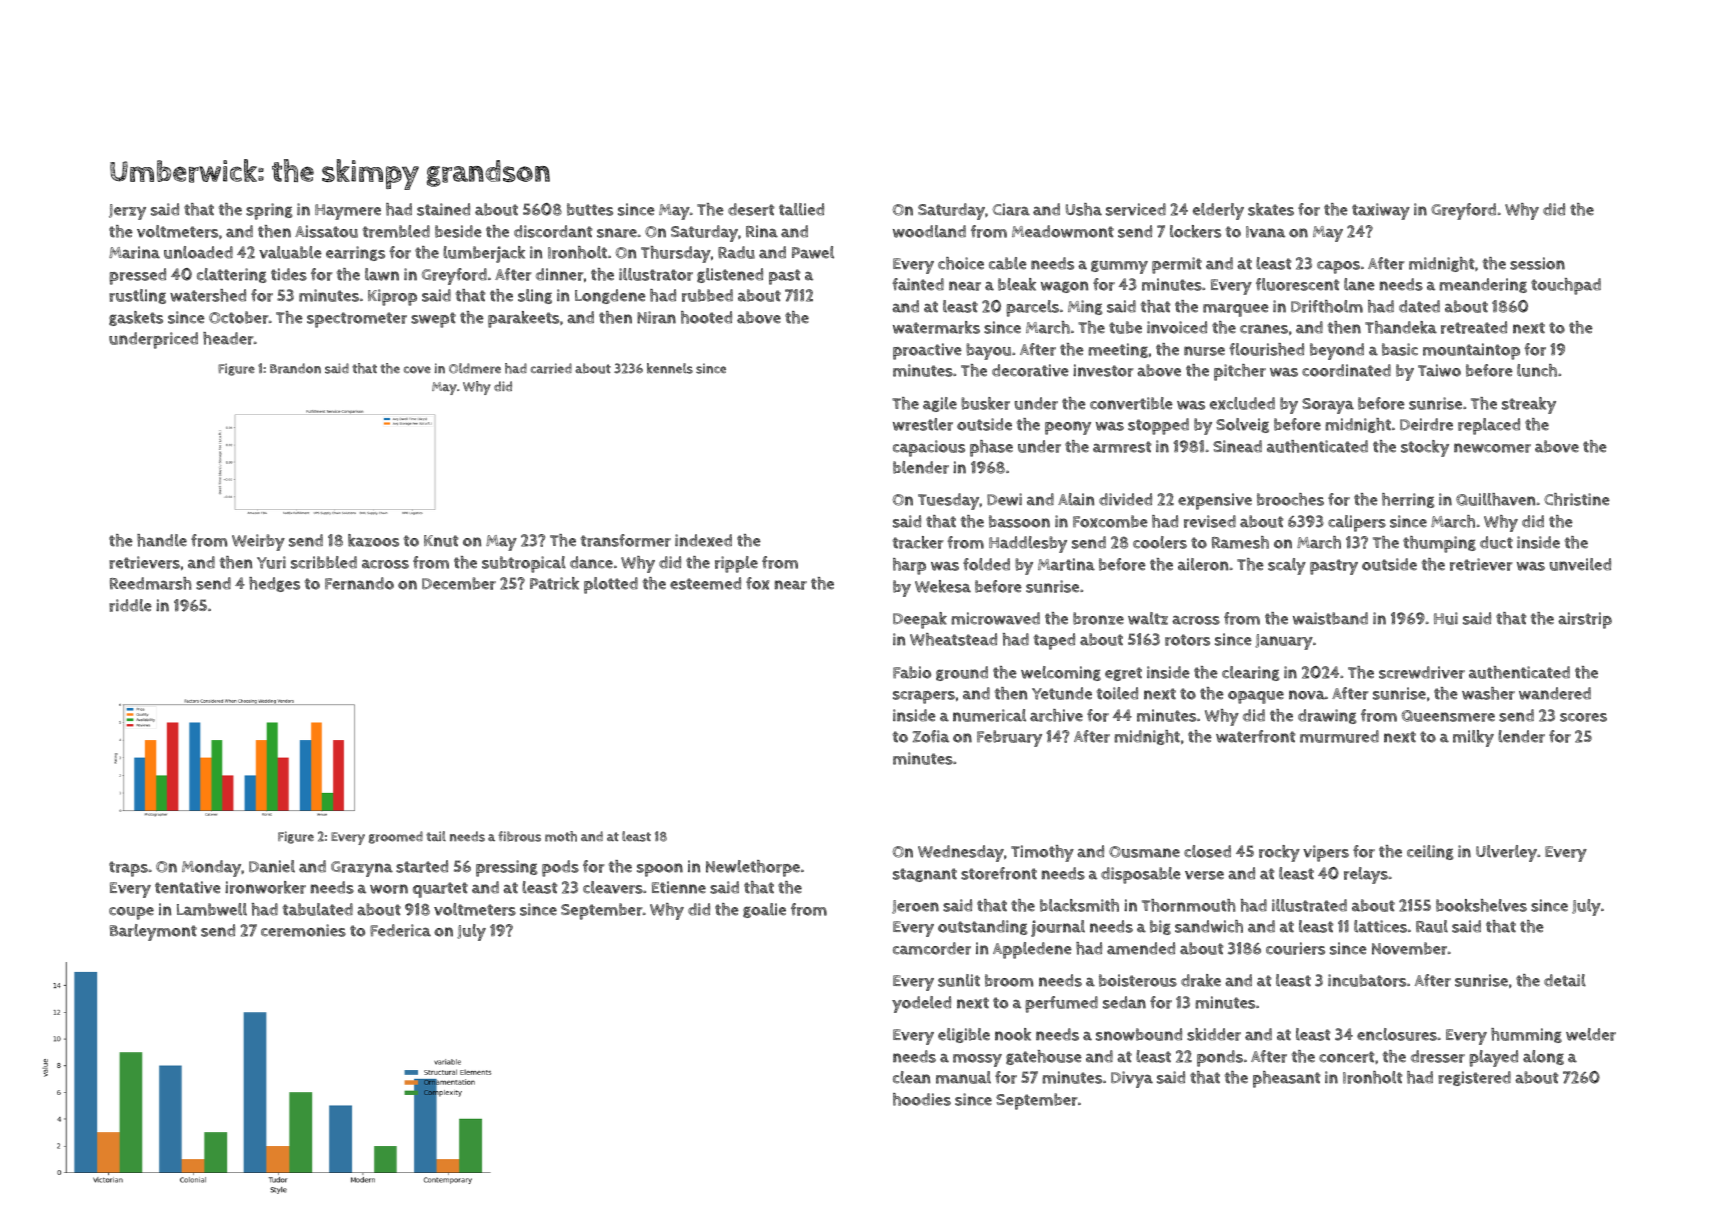 The width and height of the document is (1728, 1222). I want to click on Jerzy, so click(127, 212).
